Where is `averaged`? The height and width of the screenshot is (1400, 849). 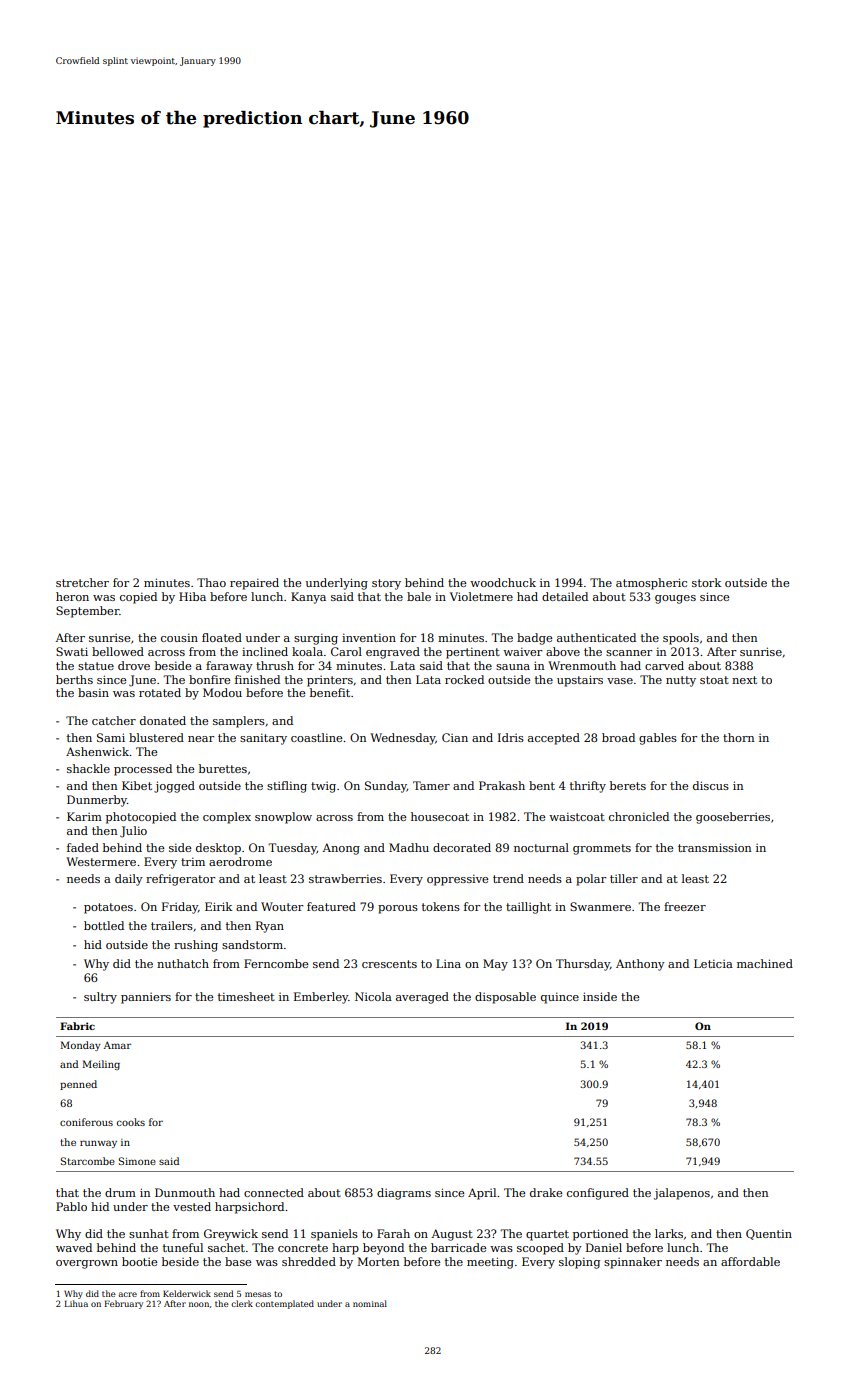 averaged is located at coordinates (422, 998).
